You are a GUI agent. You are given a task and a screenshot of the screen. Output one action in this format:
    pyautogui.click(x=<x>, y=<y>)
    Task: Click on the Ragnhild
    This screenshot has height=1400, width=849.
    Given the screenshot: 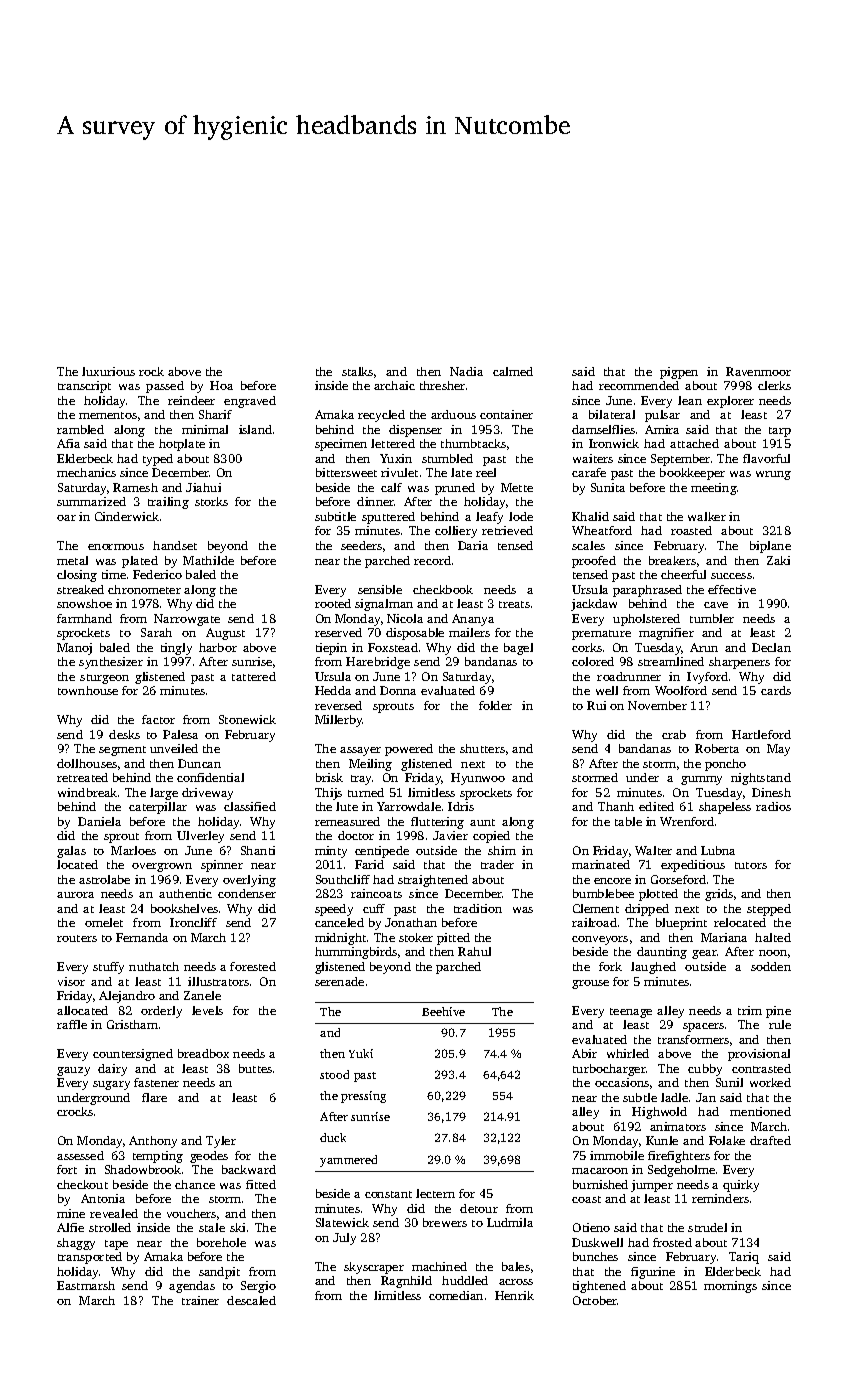 What is the action you would take?
    pyautogui.click(x=406, y=1282)
